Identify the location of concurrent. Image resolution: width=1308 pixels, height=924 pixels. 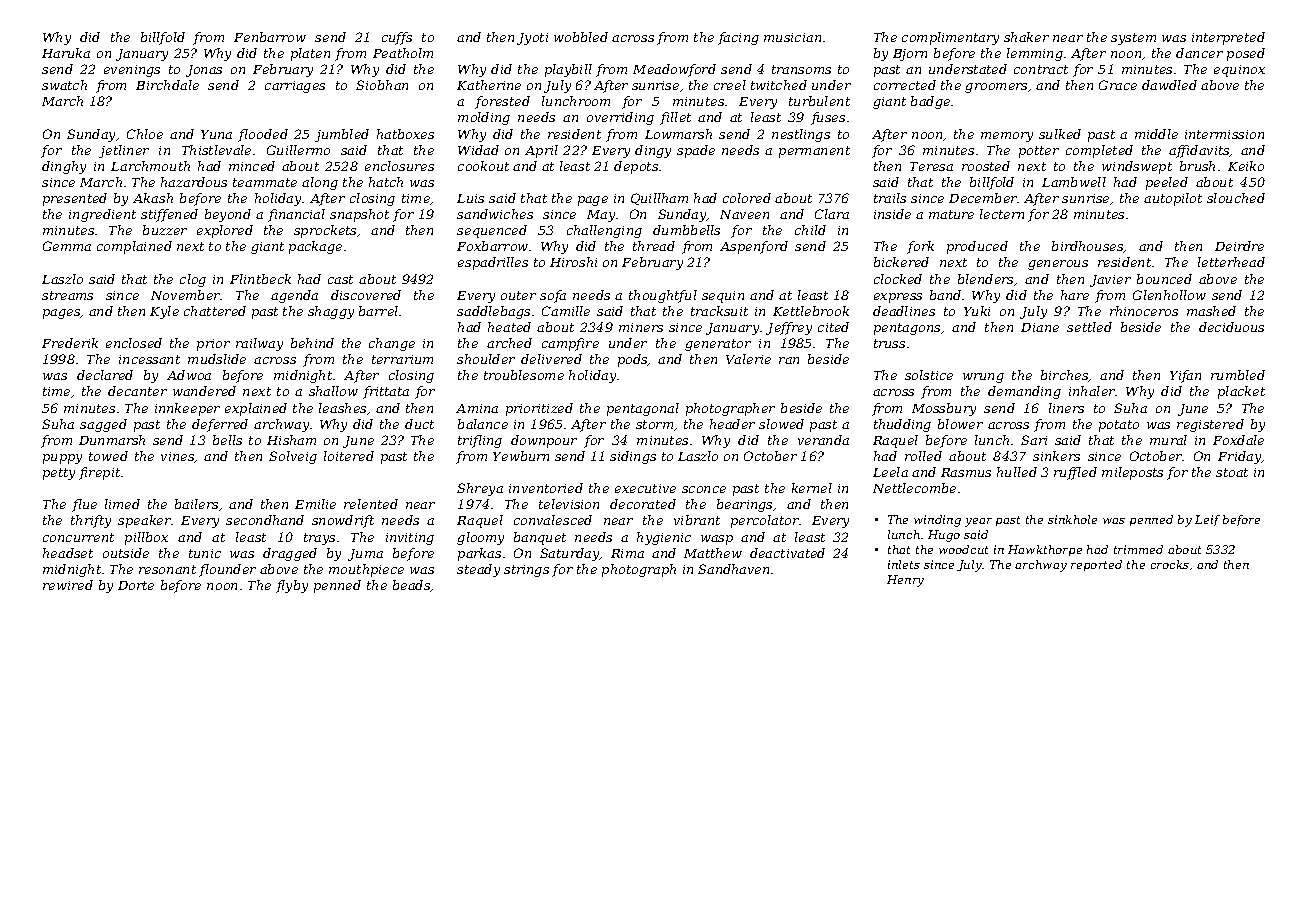
(78, 537).
